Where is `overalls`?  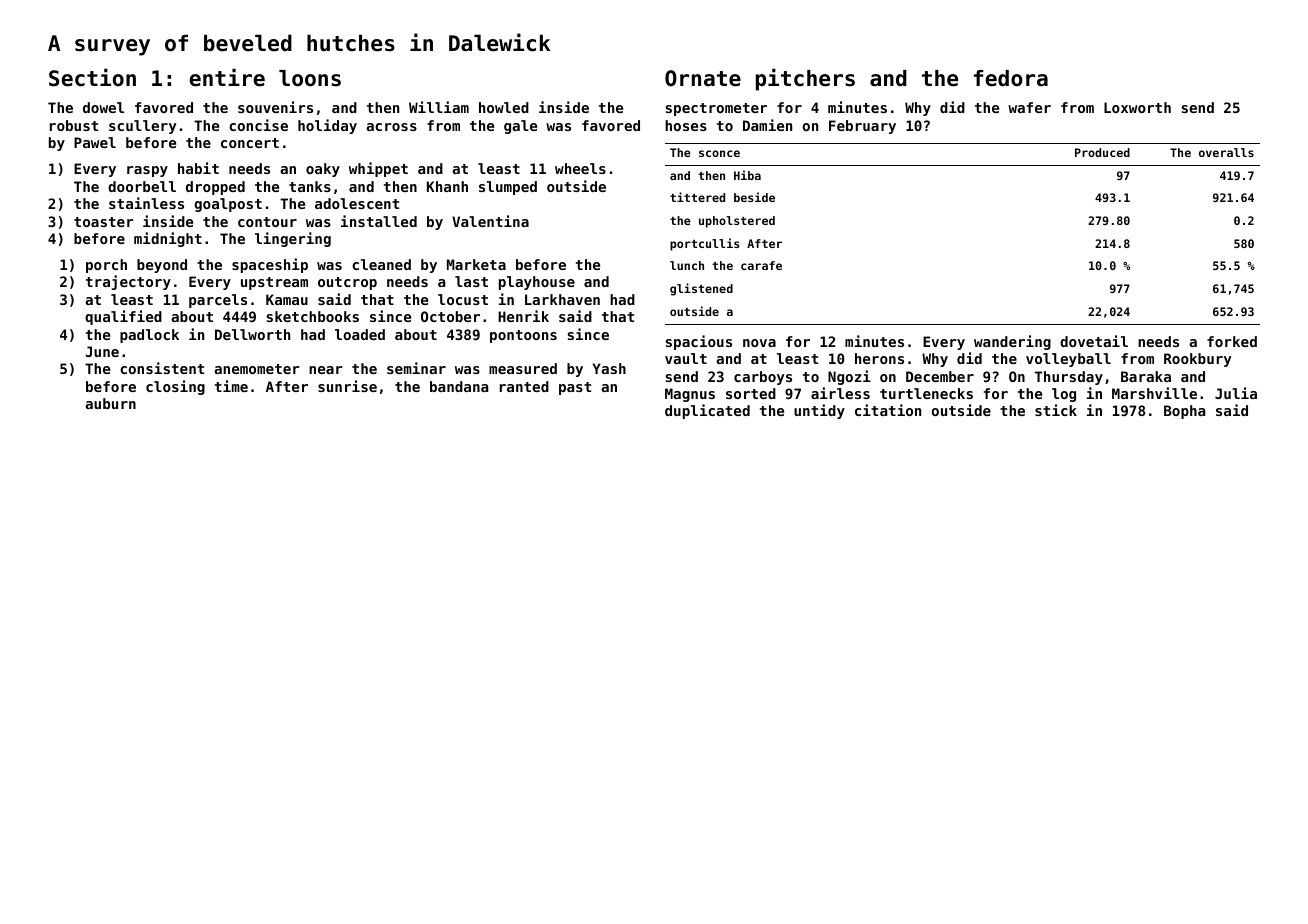
overalls is located at coordinates (1226, 152).
